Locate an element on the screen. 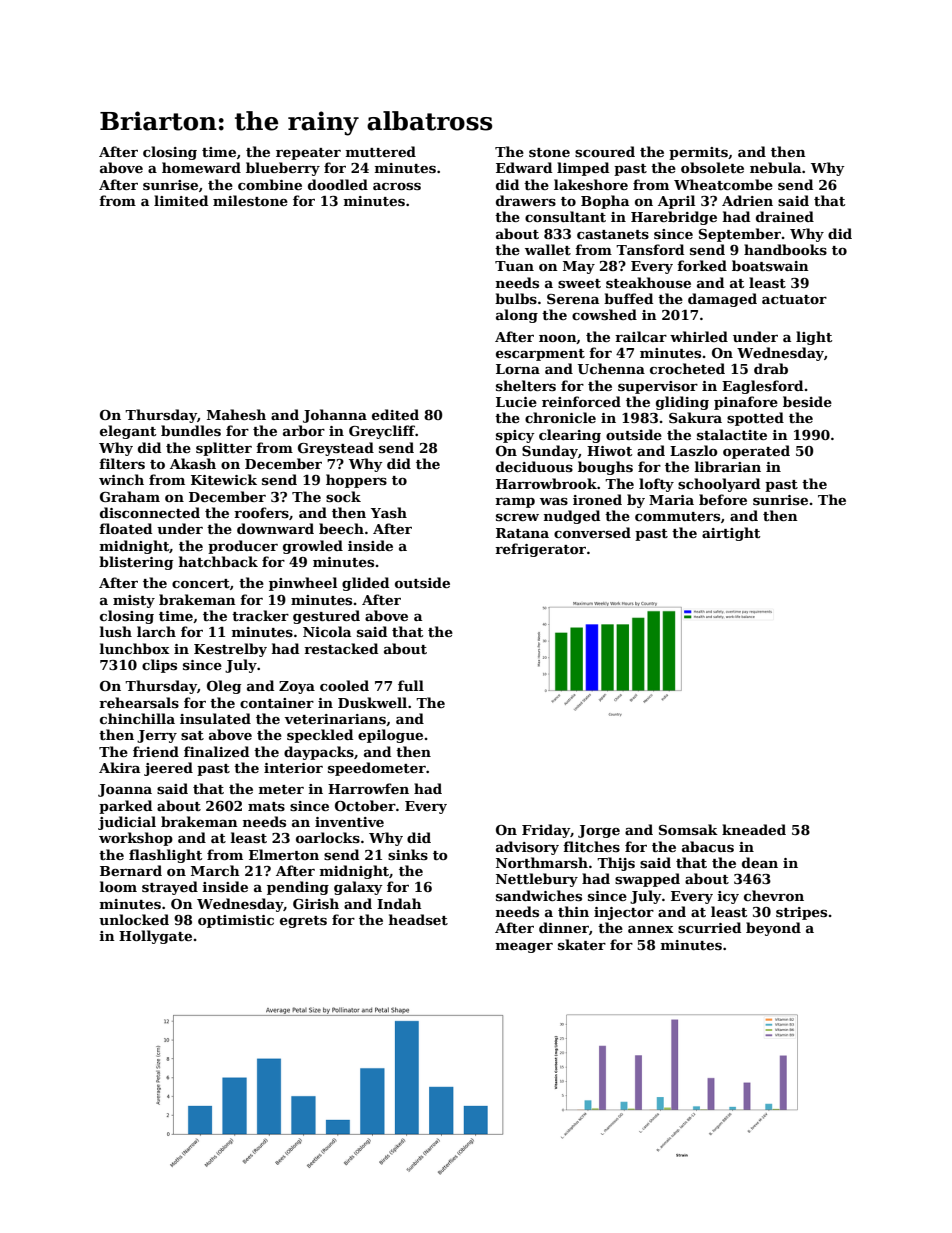  Hollygate is located at coordinates (155, 937).
